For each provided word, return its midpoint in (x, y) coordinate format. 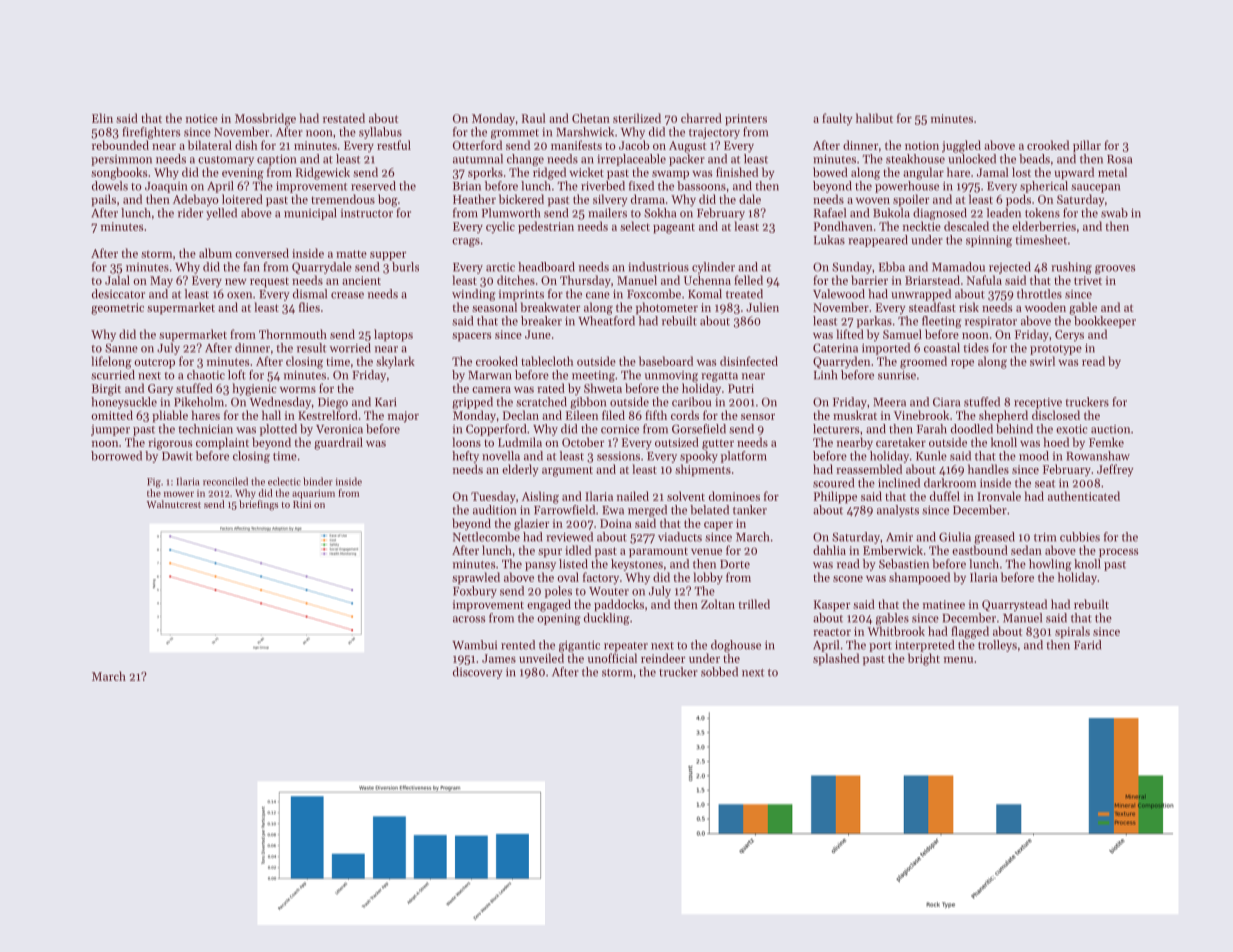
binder (318, 481)
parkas (874, 322)
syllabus (380, 133)
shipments (703, 470)
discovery (478, 673)
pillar (1087, 146)
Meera (889, 402)
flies (309, 307)
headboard (546, 267)
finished (737, 172)
